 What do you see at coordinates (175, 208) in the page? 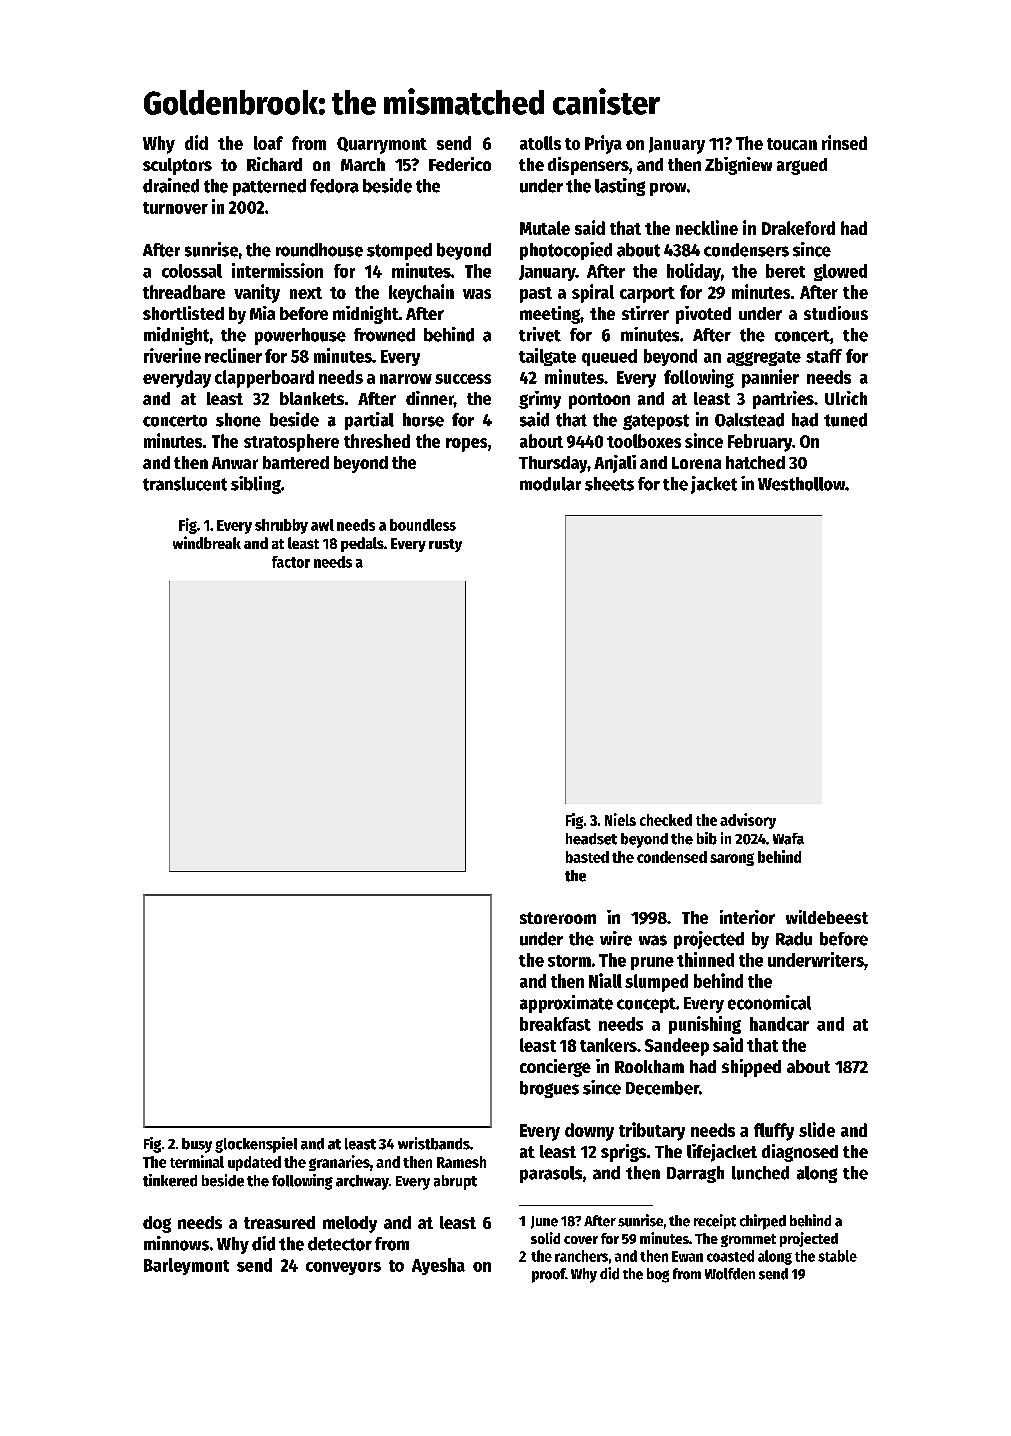
I see `turnover` at bounding box center [175, 208].
